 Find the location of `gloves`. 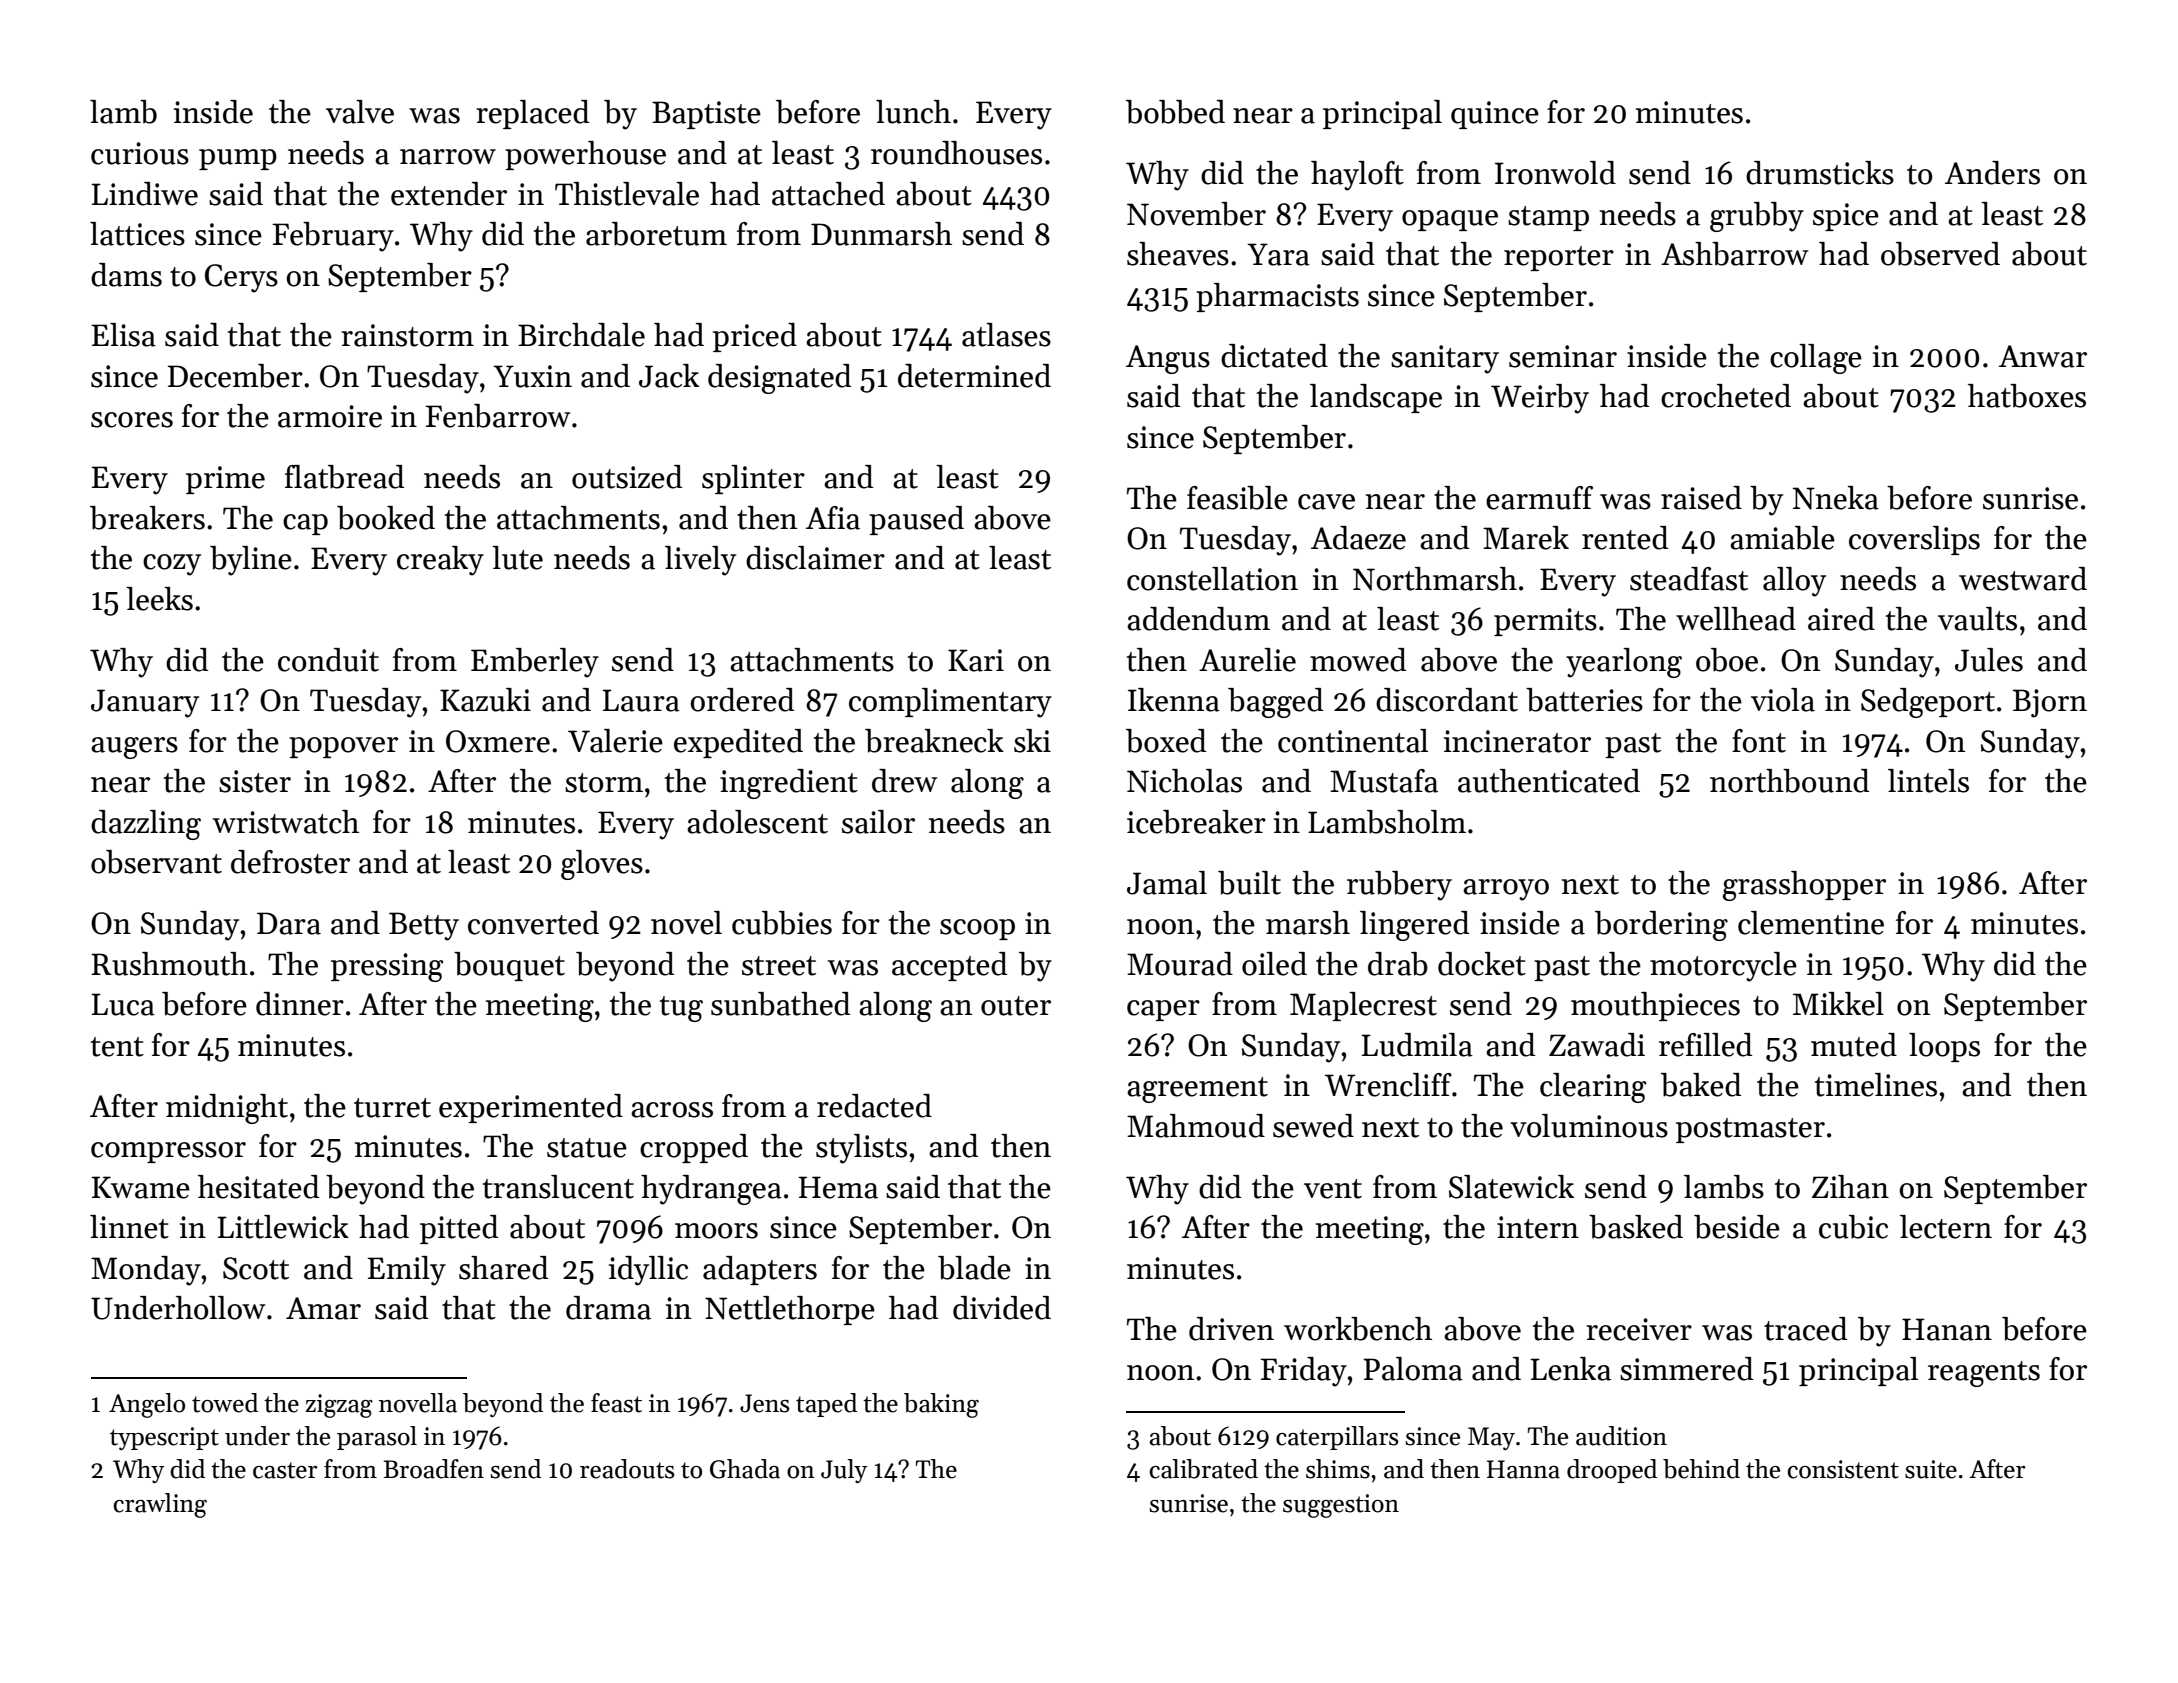

gloves is located at coordinates (602, 865).
